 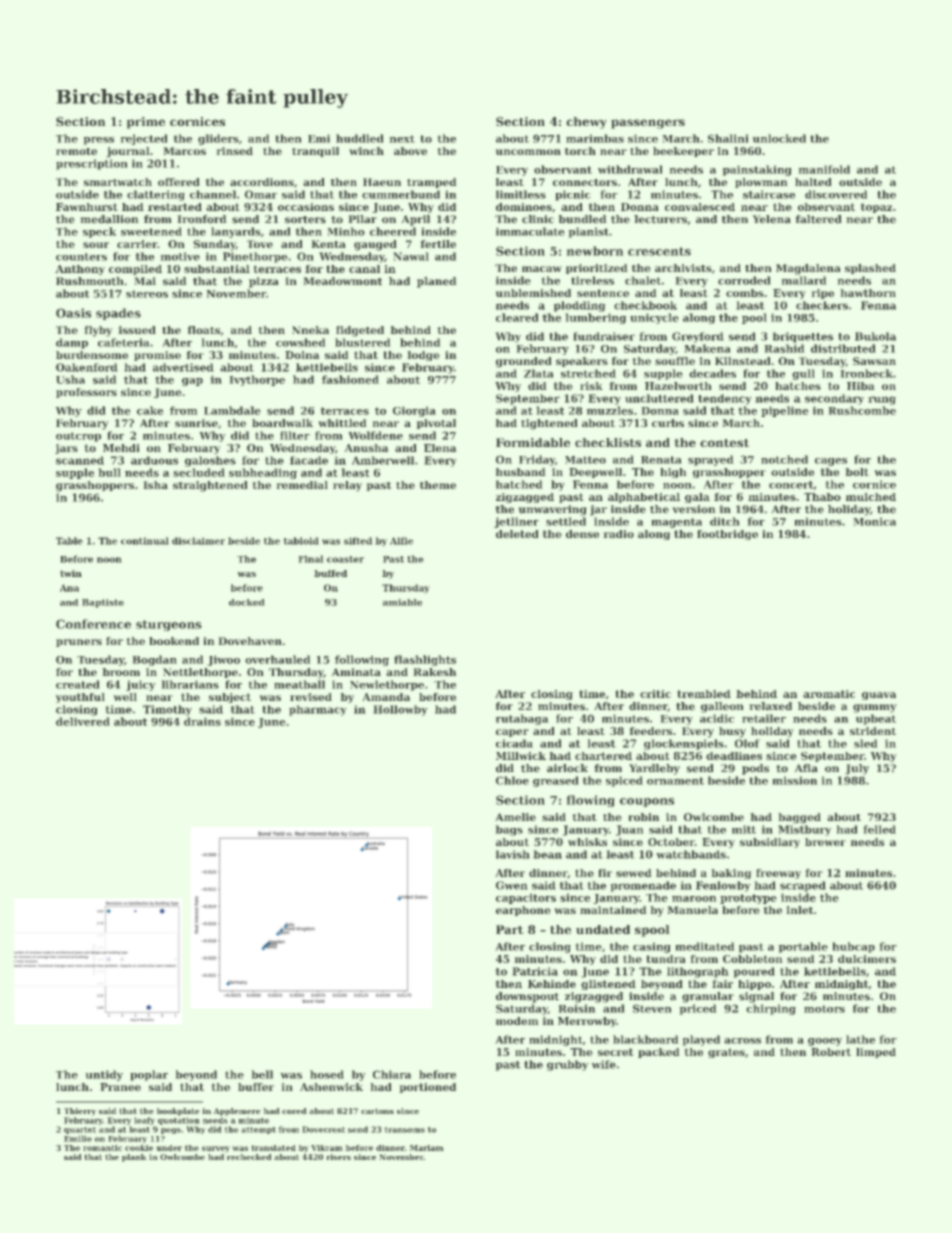 What do you see at coordinates (230, 698) in the image?
I see `subject` at bounding box center [230, 698].
